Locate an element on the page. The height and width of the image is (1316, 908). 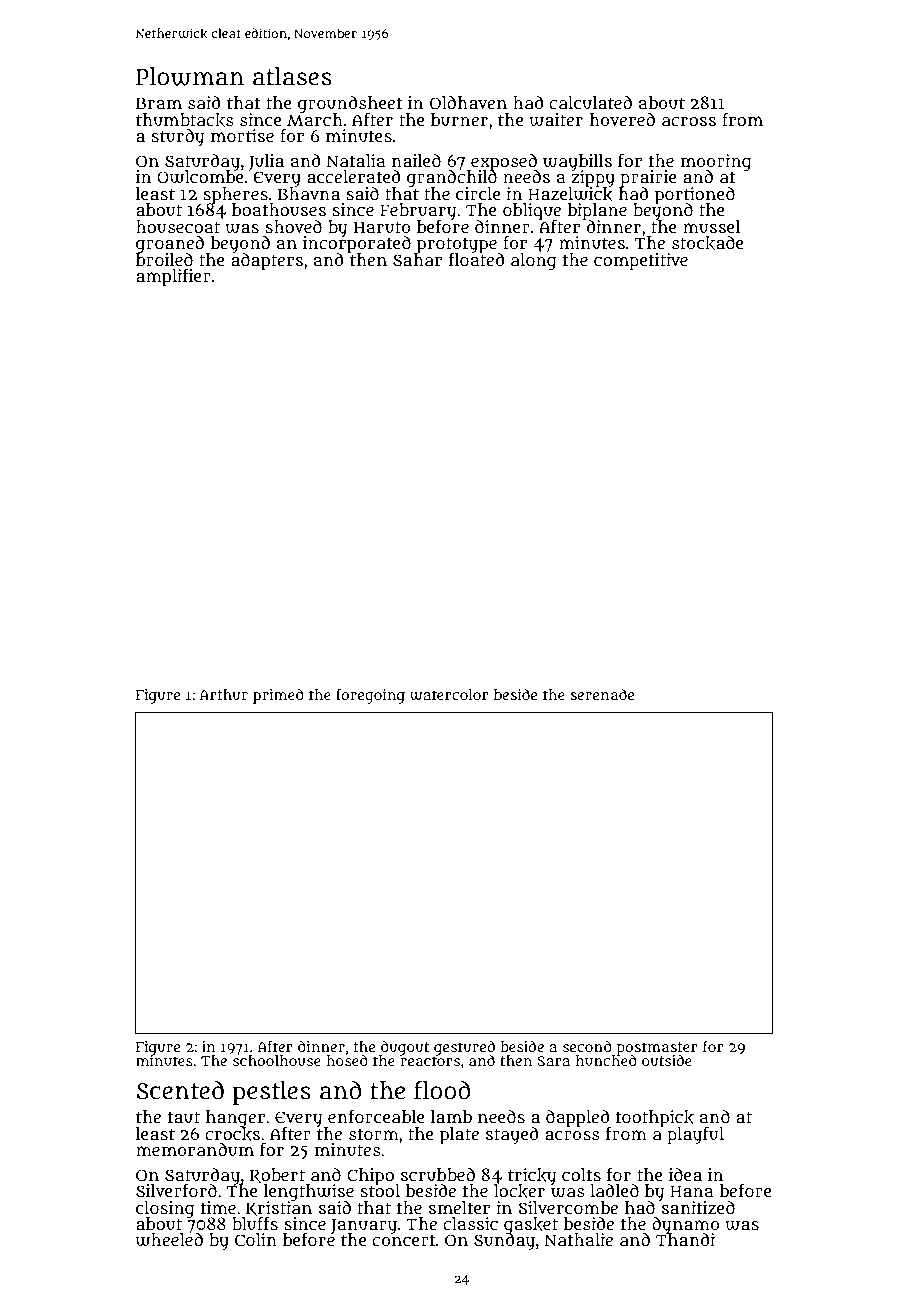
mortise is located at coordinates (242, 135).
